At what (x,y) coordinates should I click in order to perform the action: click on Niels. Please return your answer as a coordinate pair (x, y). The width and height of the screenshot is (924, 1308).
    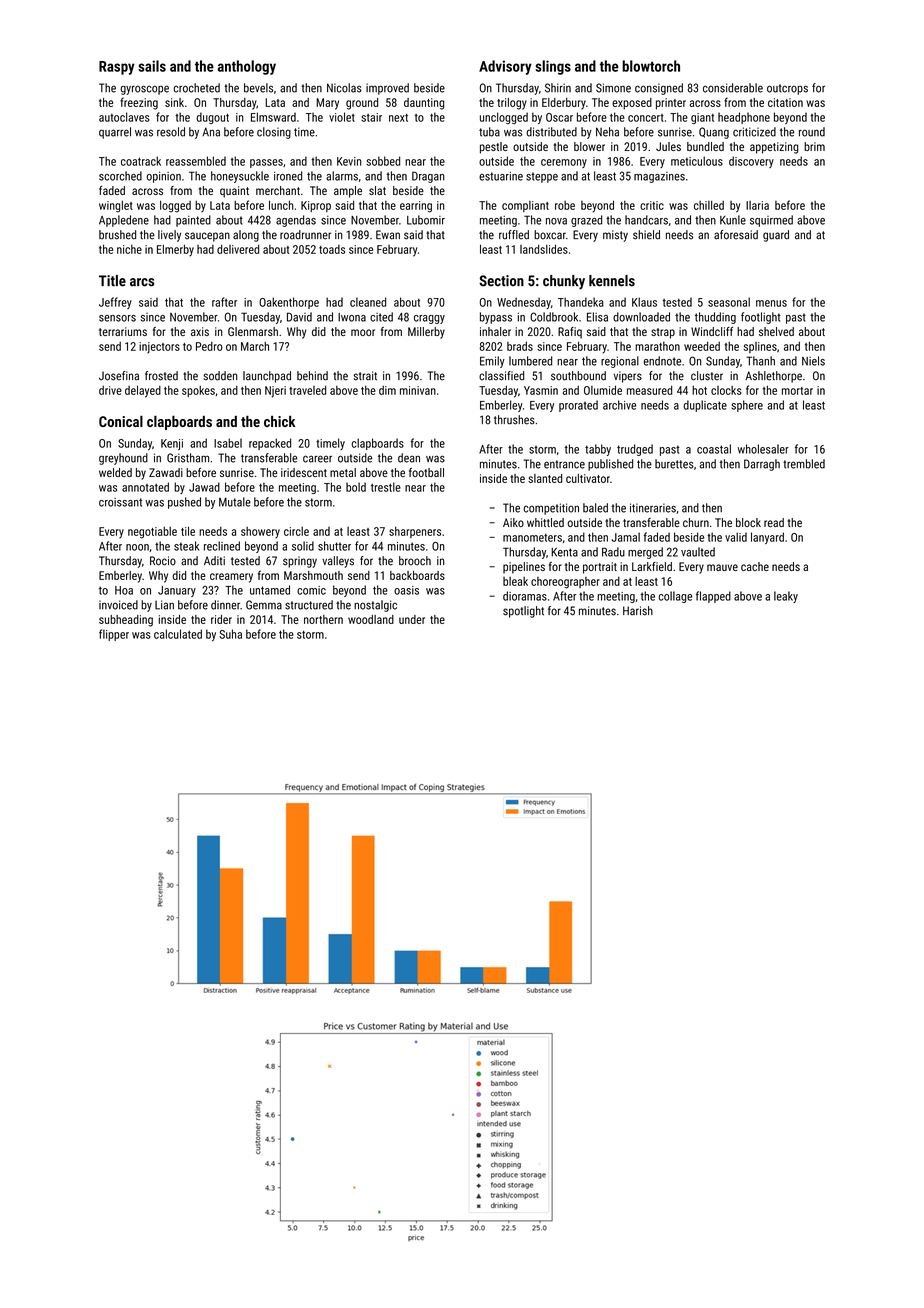
    Looking at the image, I should click on (813, 361).
